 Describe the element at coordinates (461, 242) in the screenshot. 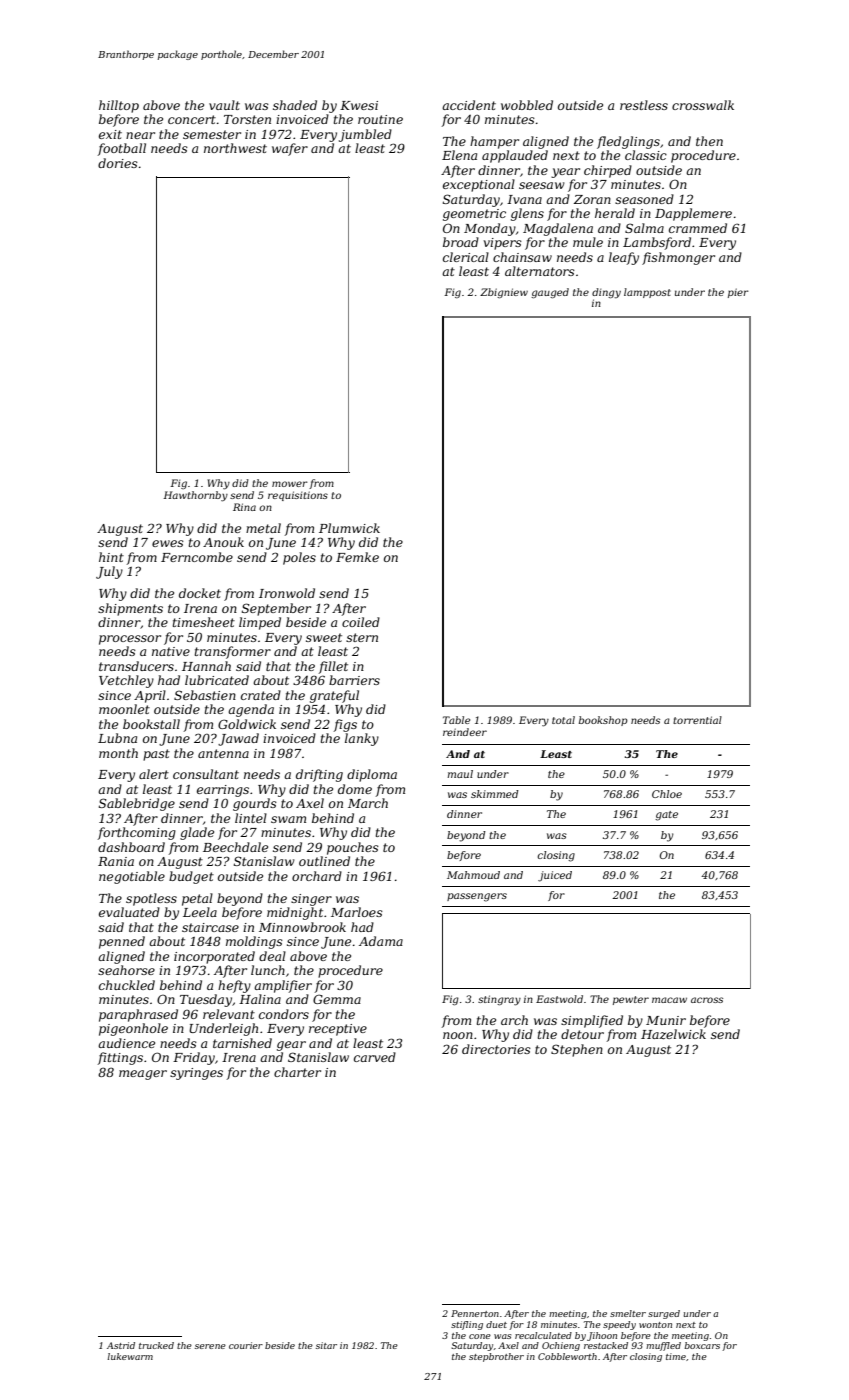

I see `broad` at that location.
